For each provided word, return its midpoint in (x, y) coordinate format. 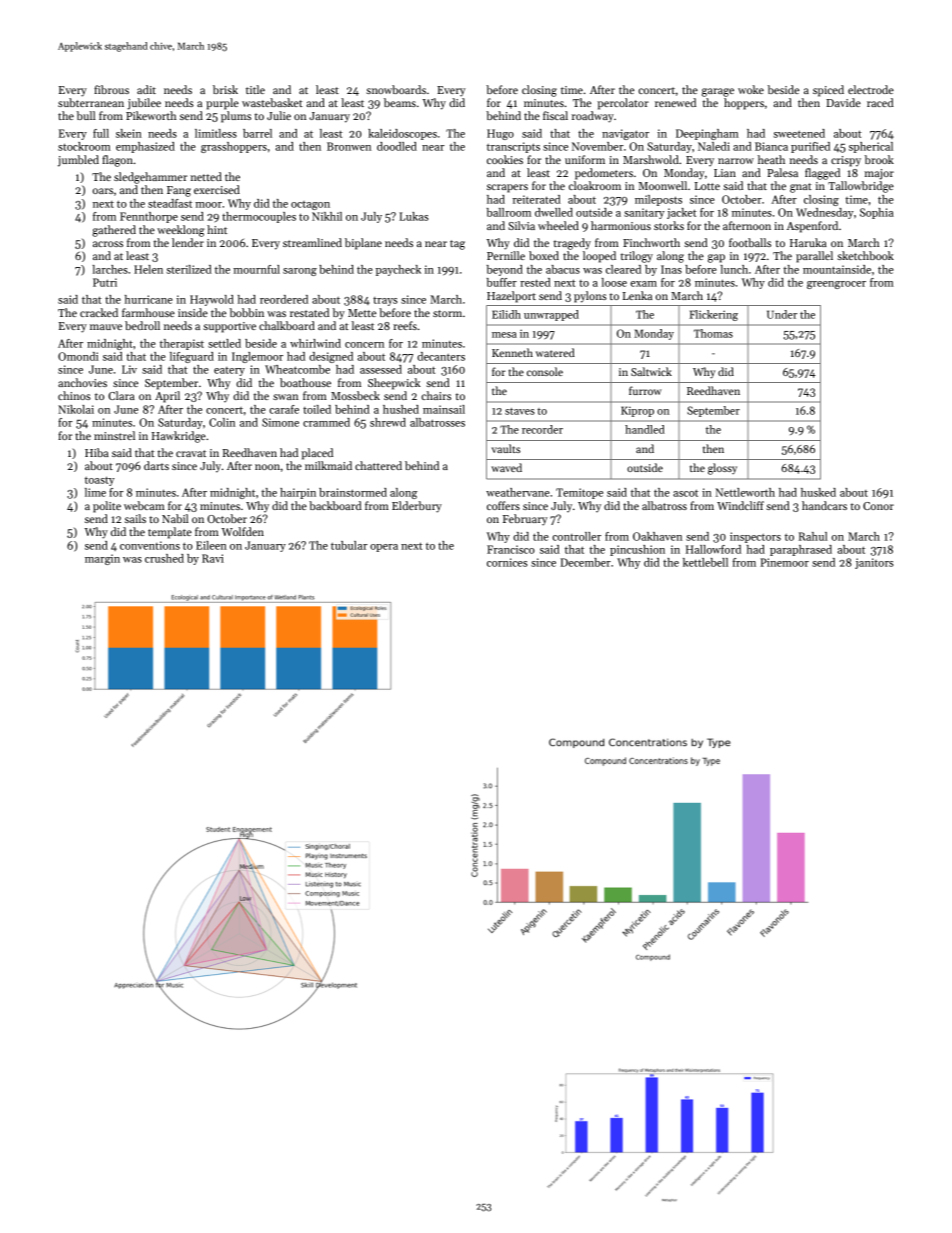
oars (103, 191)
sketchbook (865, 255)
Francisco (511, 549)
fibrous (111, 89)
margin (102, 559)
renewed (675, 102)
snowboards (396, 89)
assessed (381, 369)
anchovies (82, 382)
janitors (874, 563)
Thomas (713, 333)
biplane (363, 244)
